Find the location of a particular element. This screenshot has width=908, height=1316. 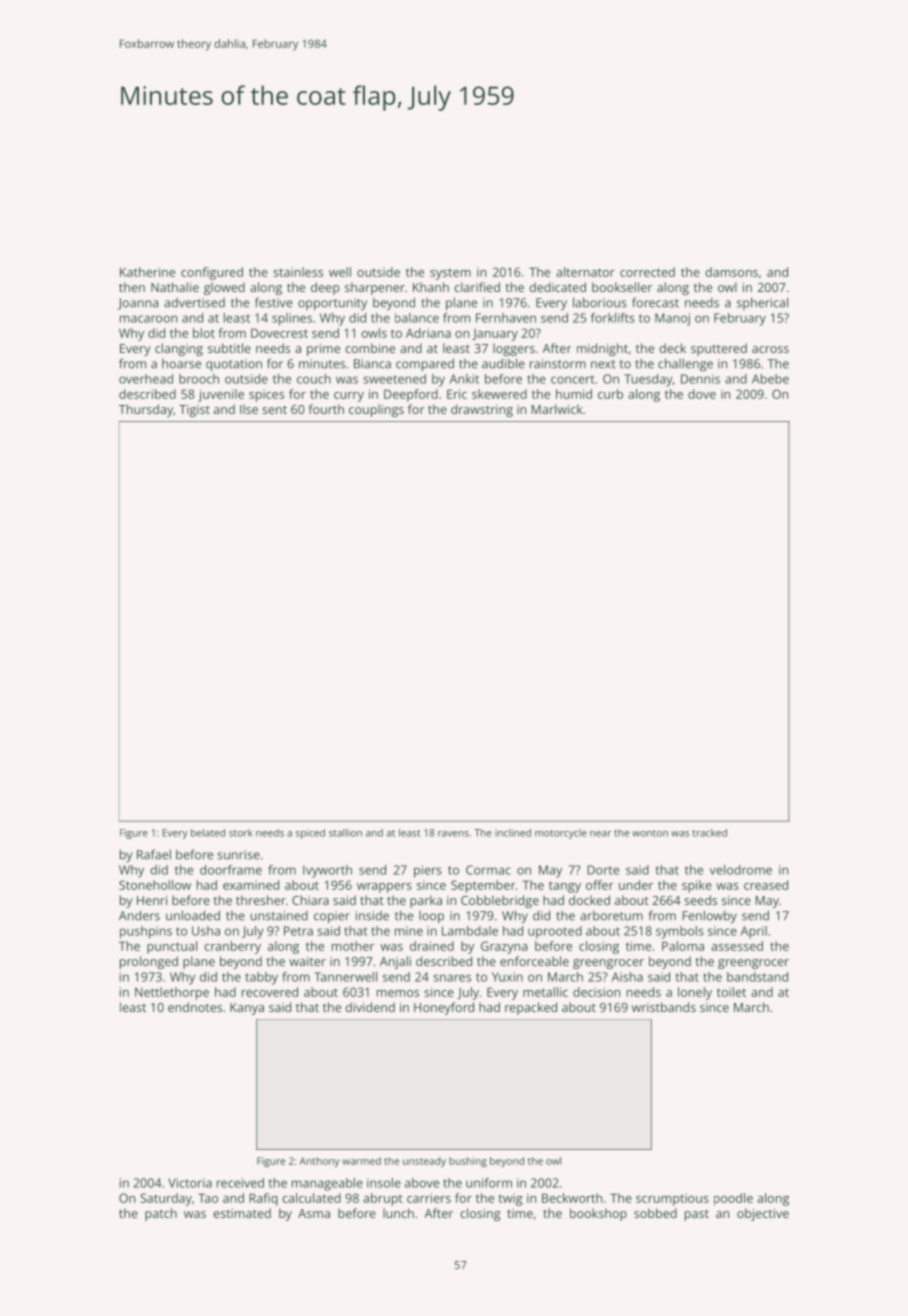

Thursday is located at coordinates (146, 410).
